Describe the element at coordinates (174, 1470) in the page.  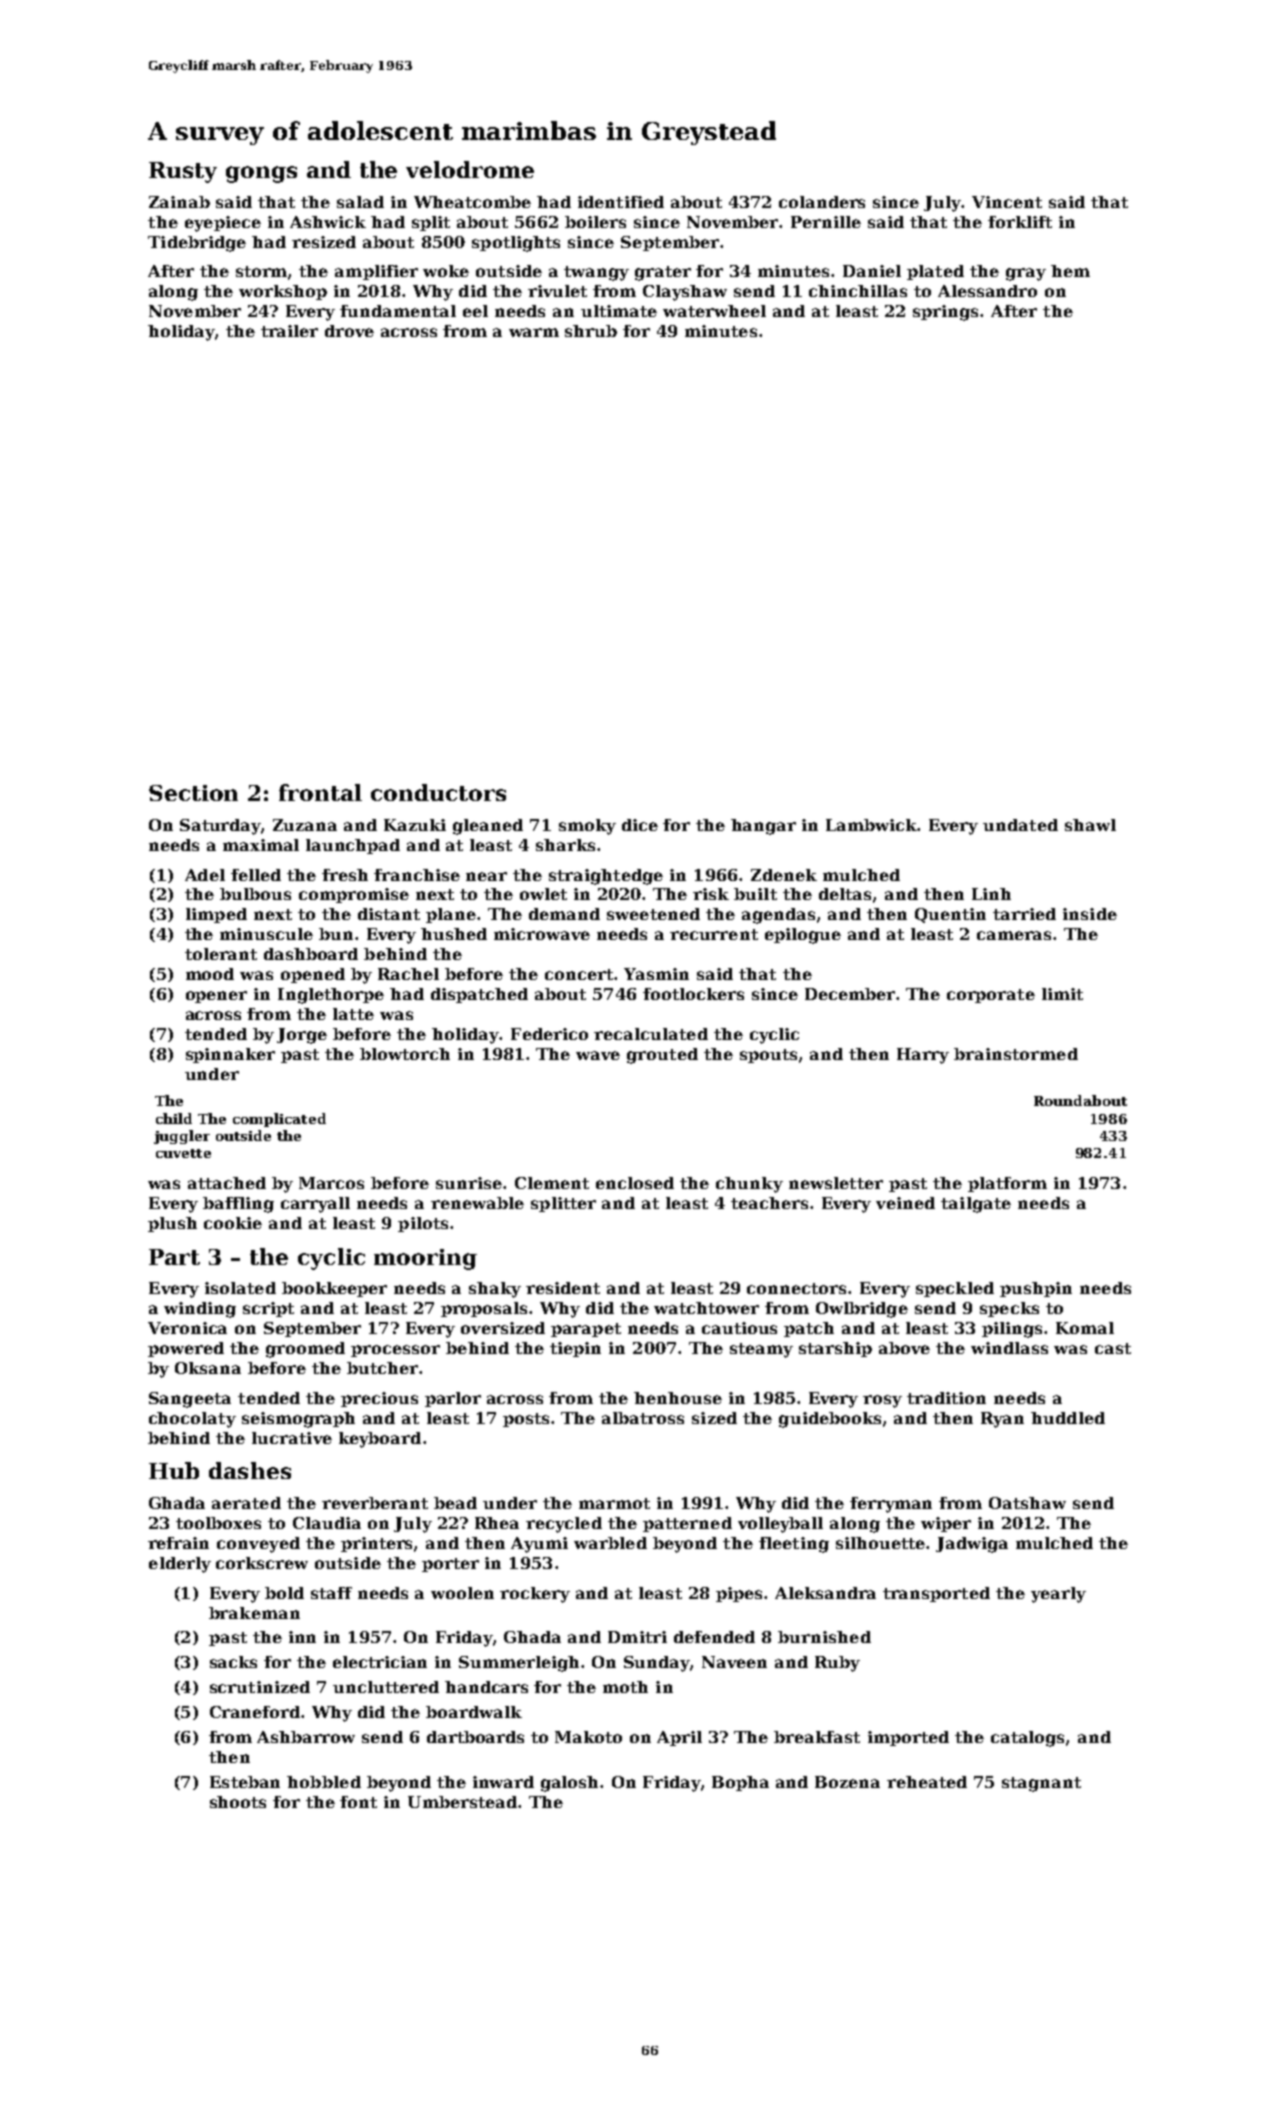
I see `Hub` at that location.
